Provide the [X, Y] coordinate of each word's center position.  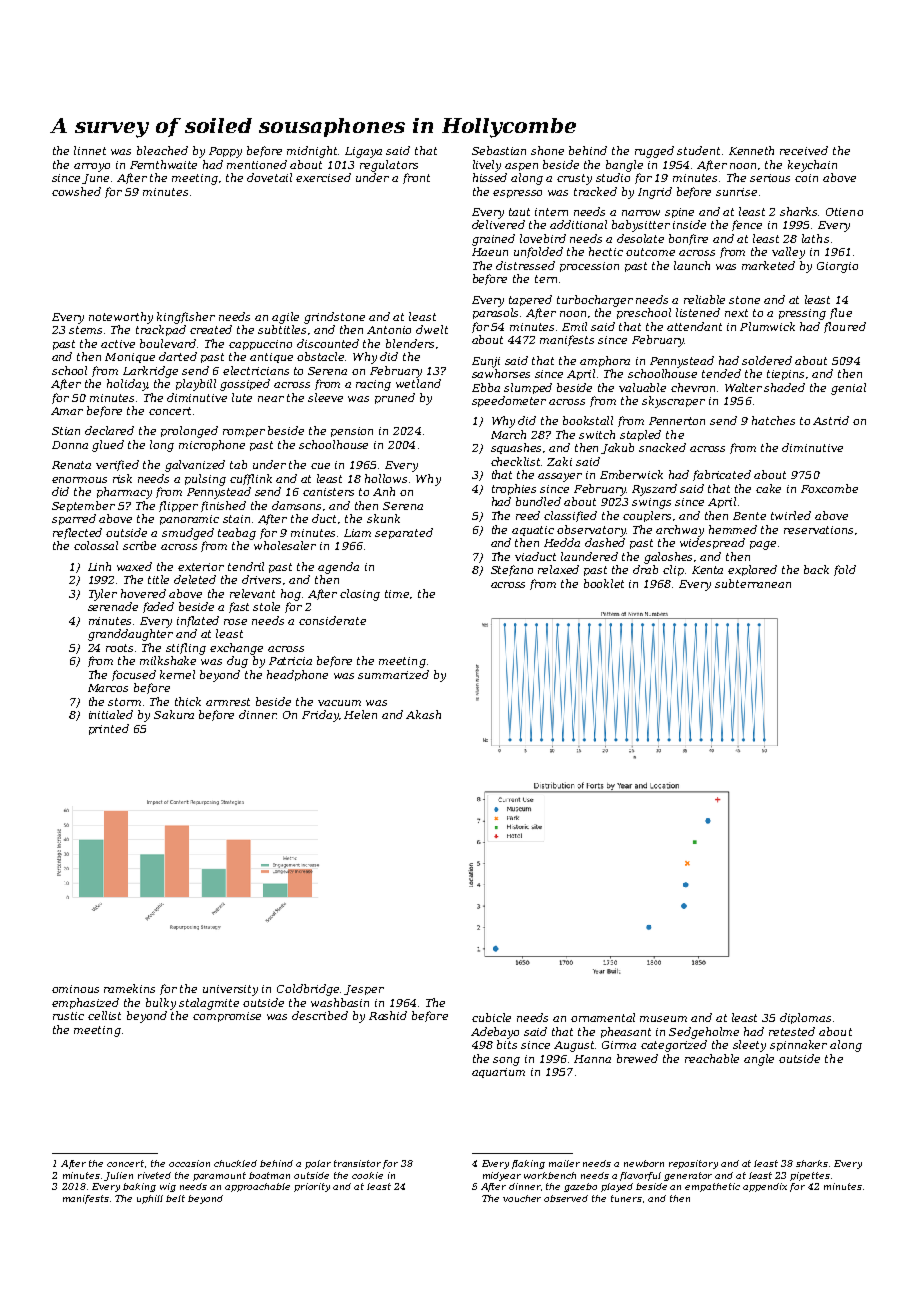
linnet [90, 150]
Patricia [290, 661]
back [816, 569]
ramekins [129, 988]
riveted [154, 1175]
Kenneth [751, 150]
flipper [178, 506]
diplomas [805, 1018]
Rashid [388, 1015]
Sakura [174, 714]
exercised [323, 177]
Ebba [486, 387]
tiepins [785, 375]
